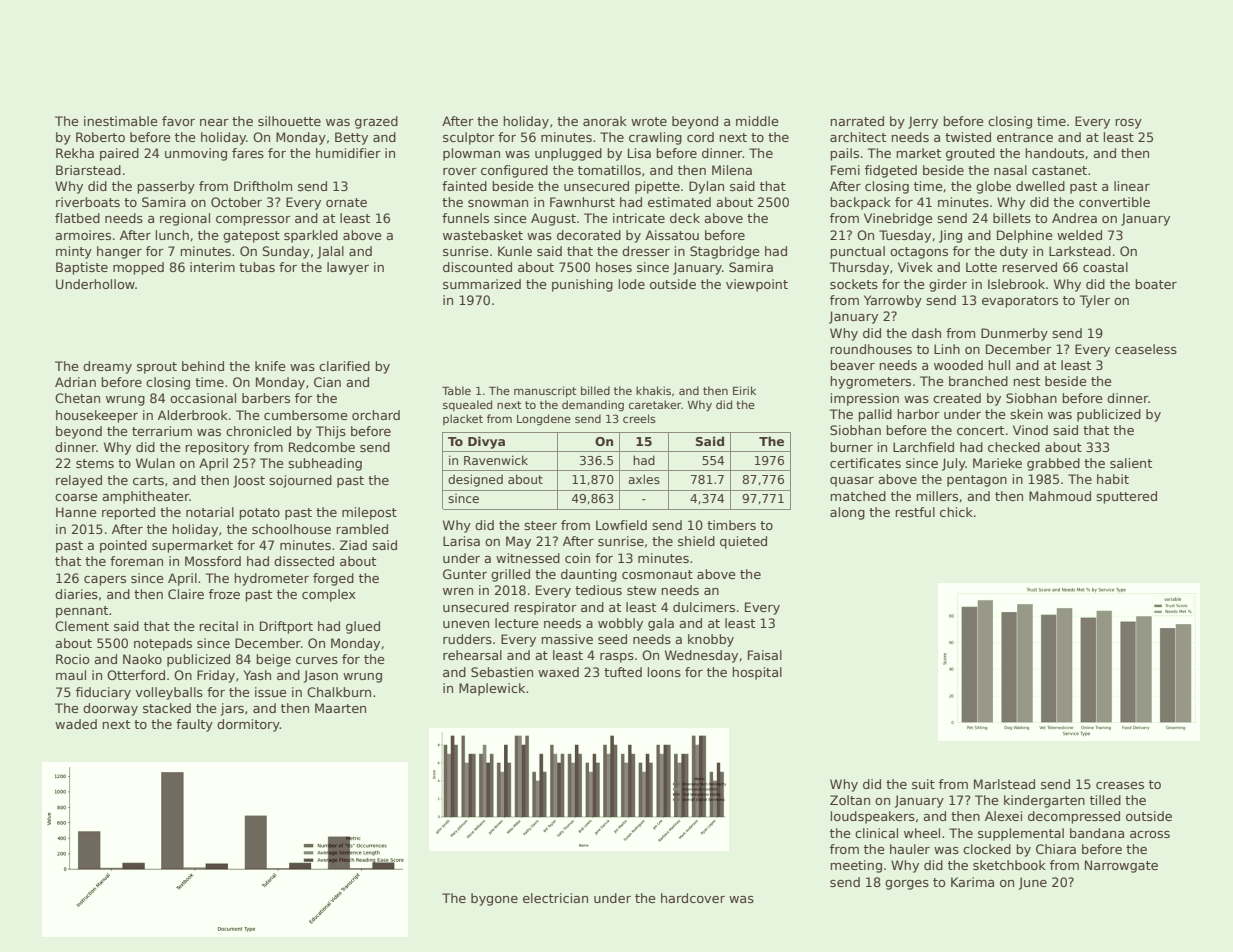  I want to click on anorak, so click(605, 121).
